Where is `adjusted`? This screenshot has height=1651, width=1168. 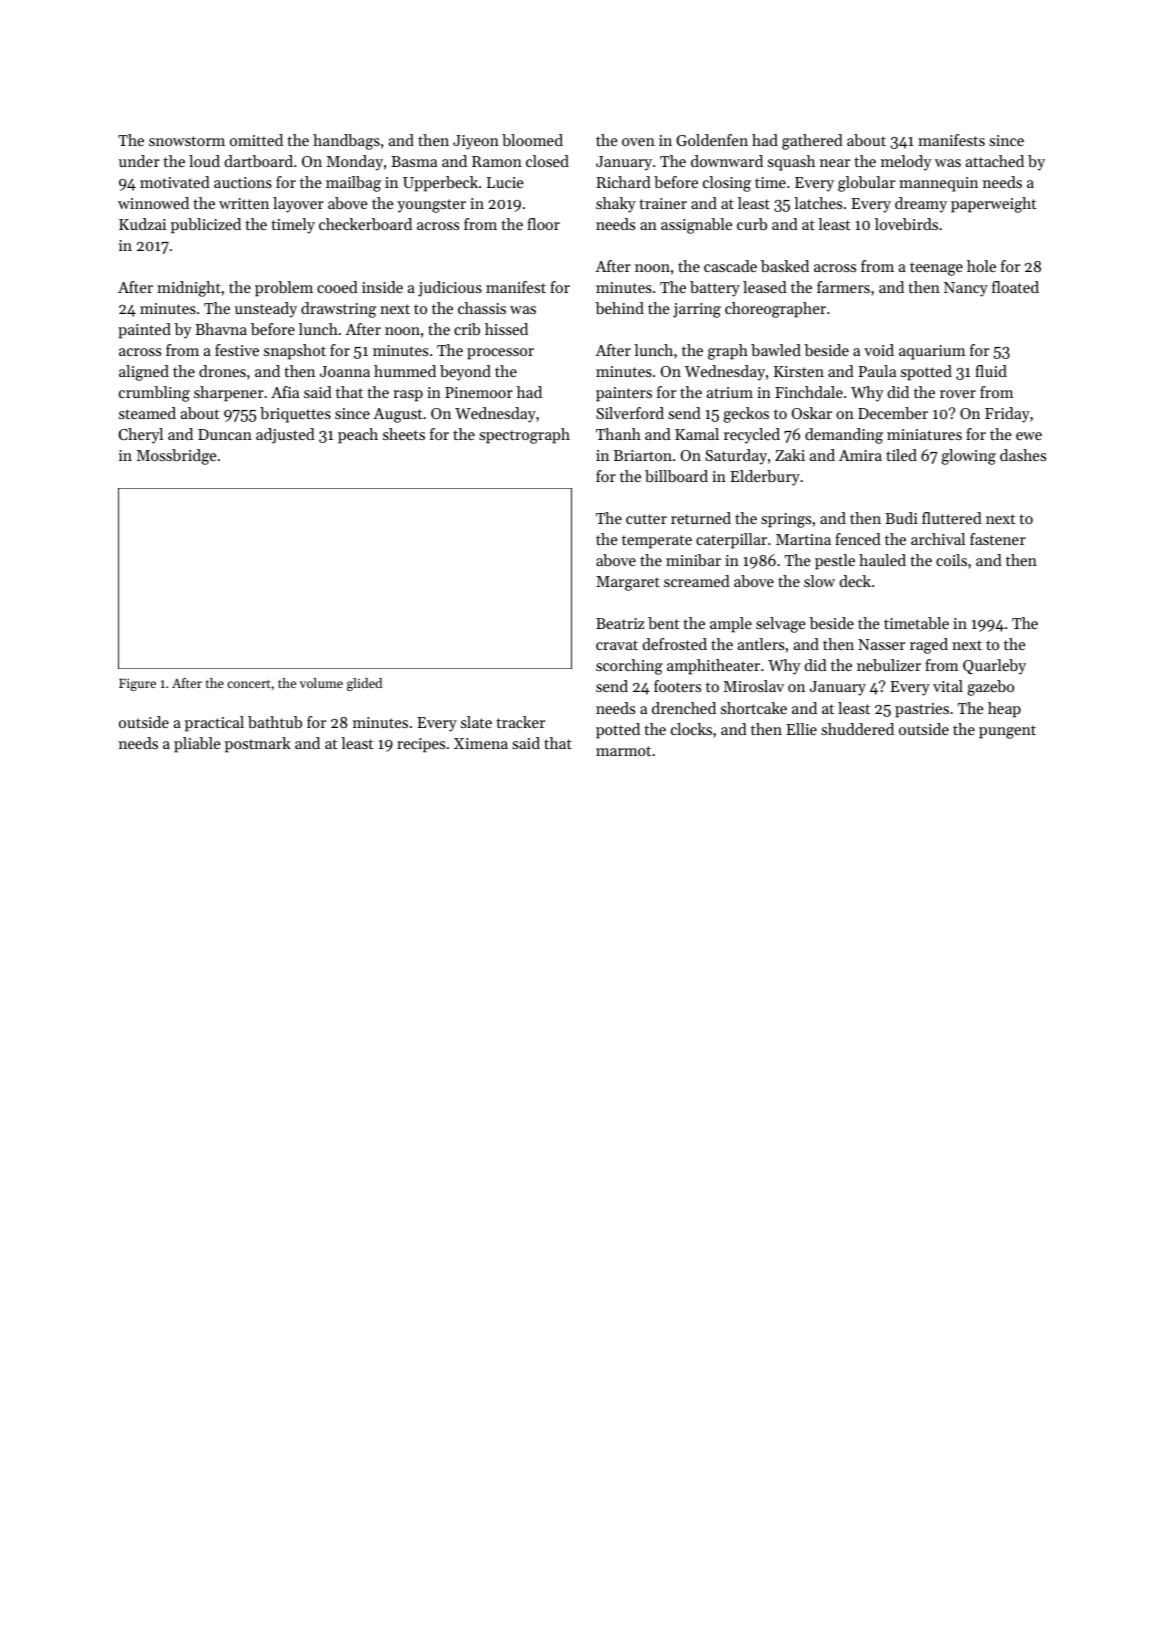 adjusted is located at coordinates (285, 436).
